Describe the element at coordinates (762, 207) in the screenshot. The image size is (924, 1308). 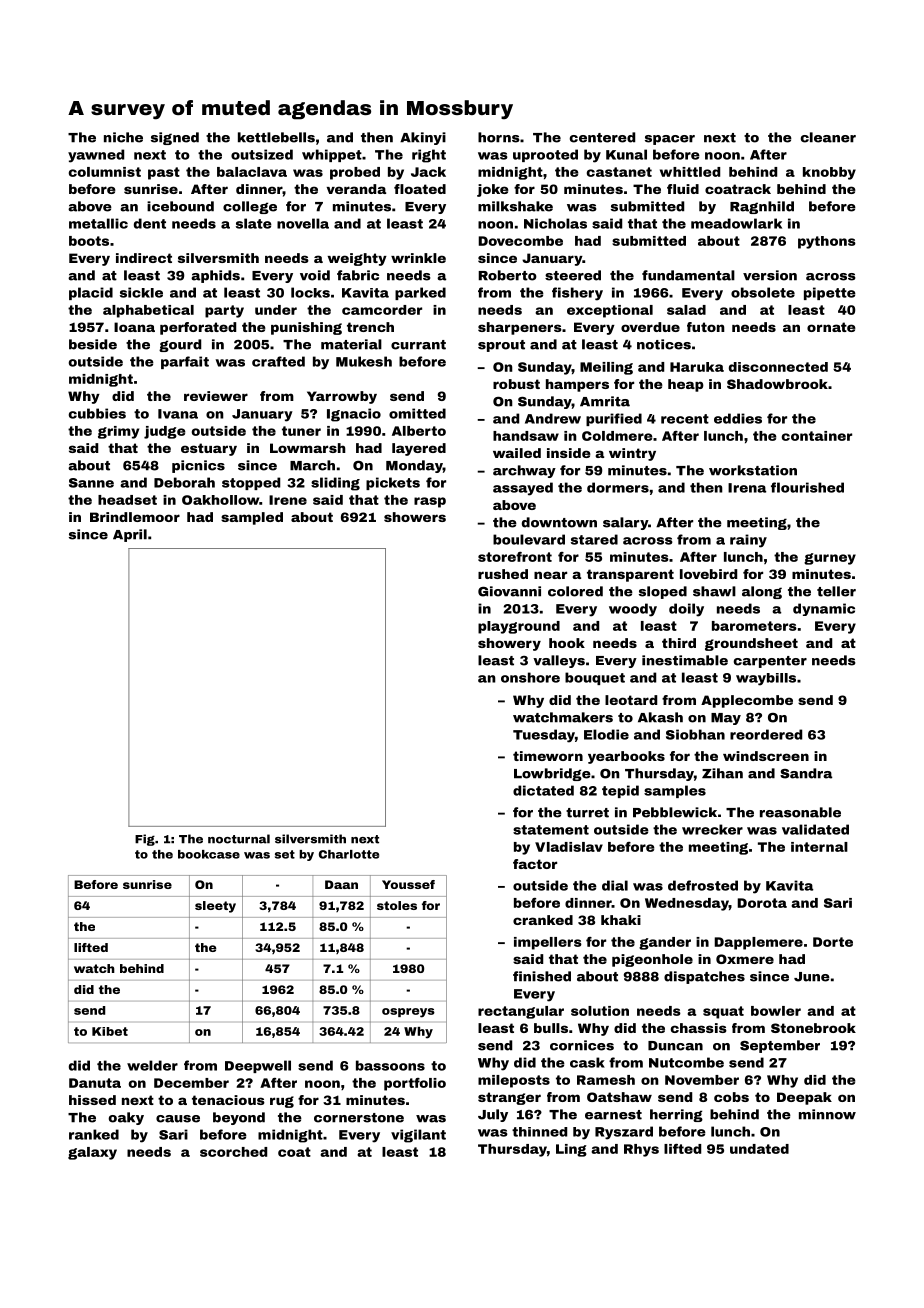
I see `Ragnhild` at that location.
